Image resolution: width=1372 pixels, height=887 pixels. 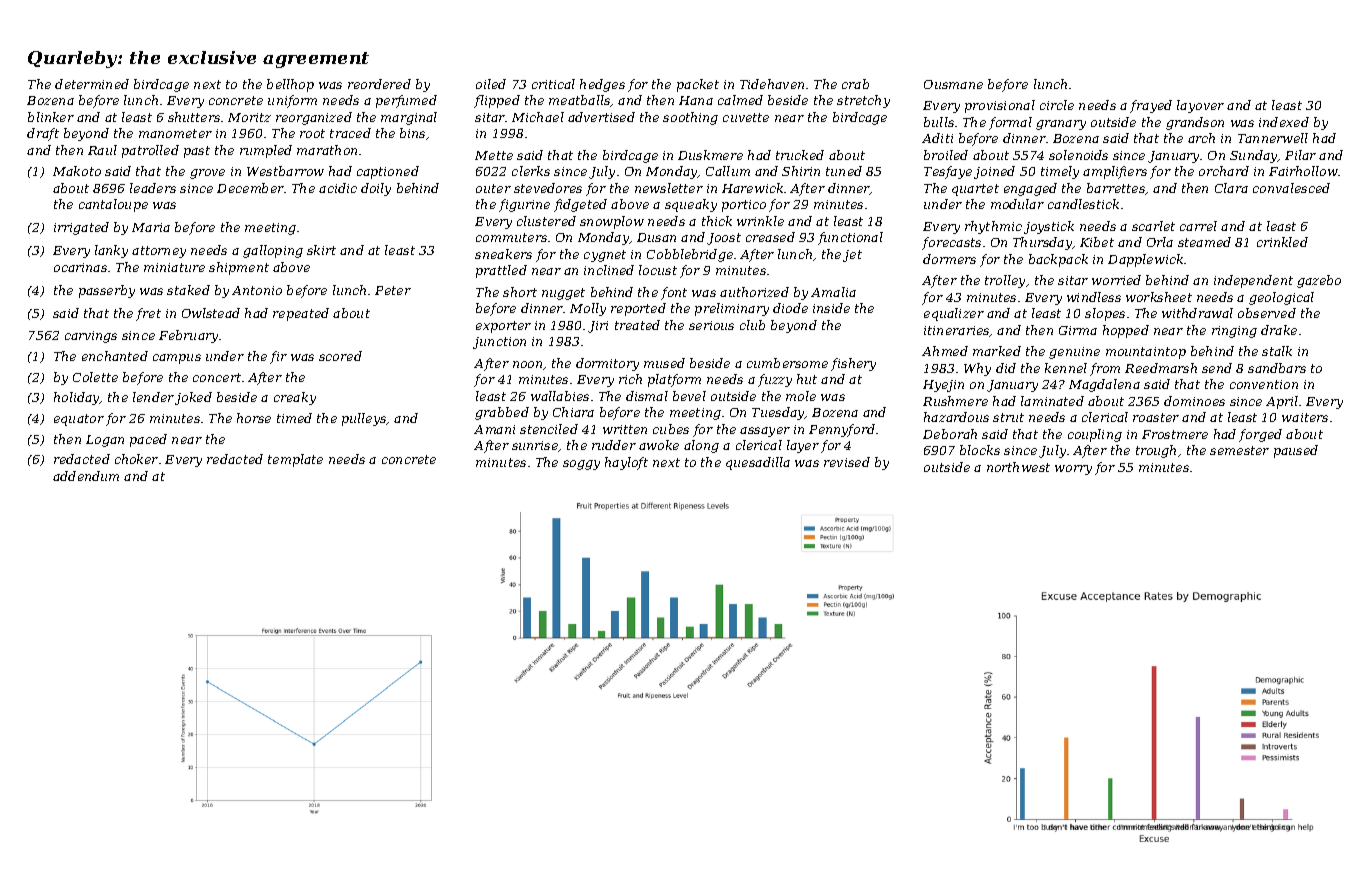 I want to click on carrel, so click(x=1198, y=226).
